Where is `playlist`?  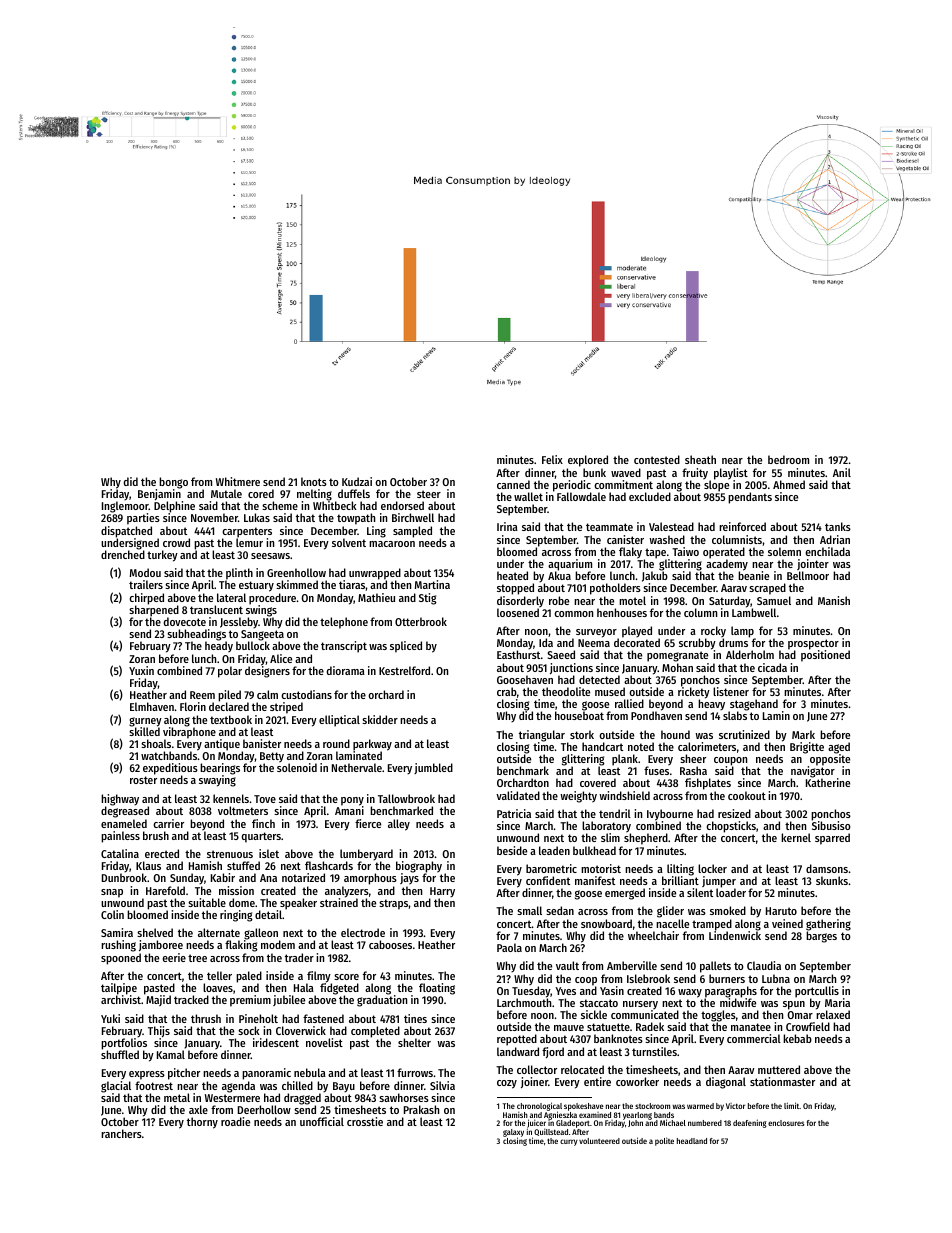 playlist is located at coordinates (731, 474).
